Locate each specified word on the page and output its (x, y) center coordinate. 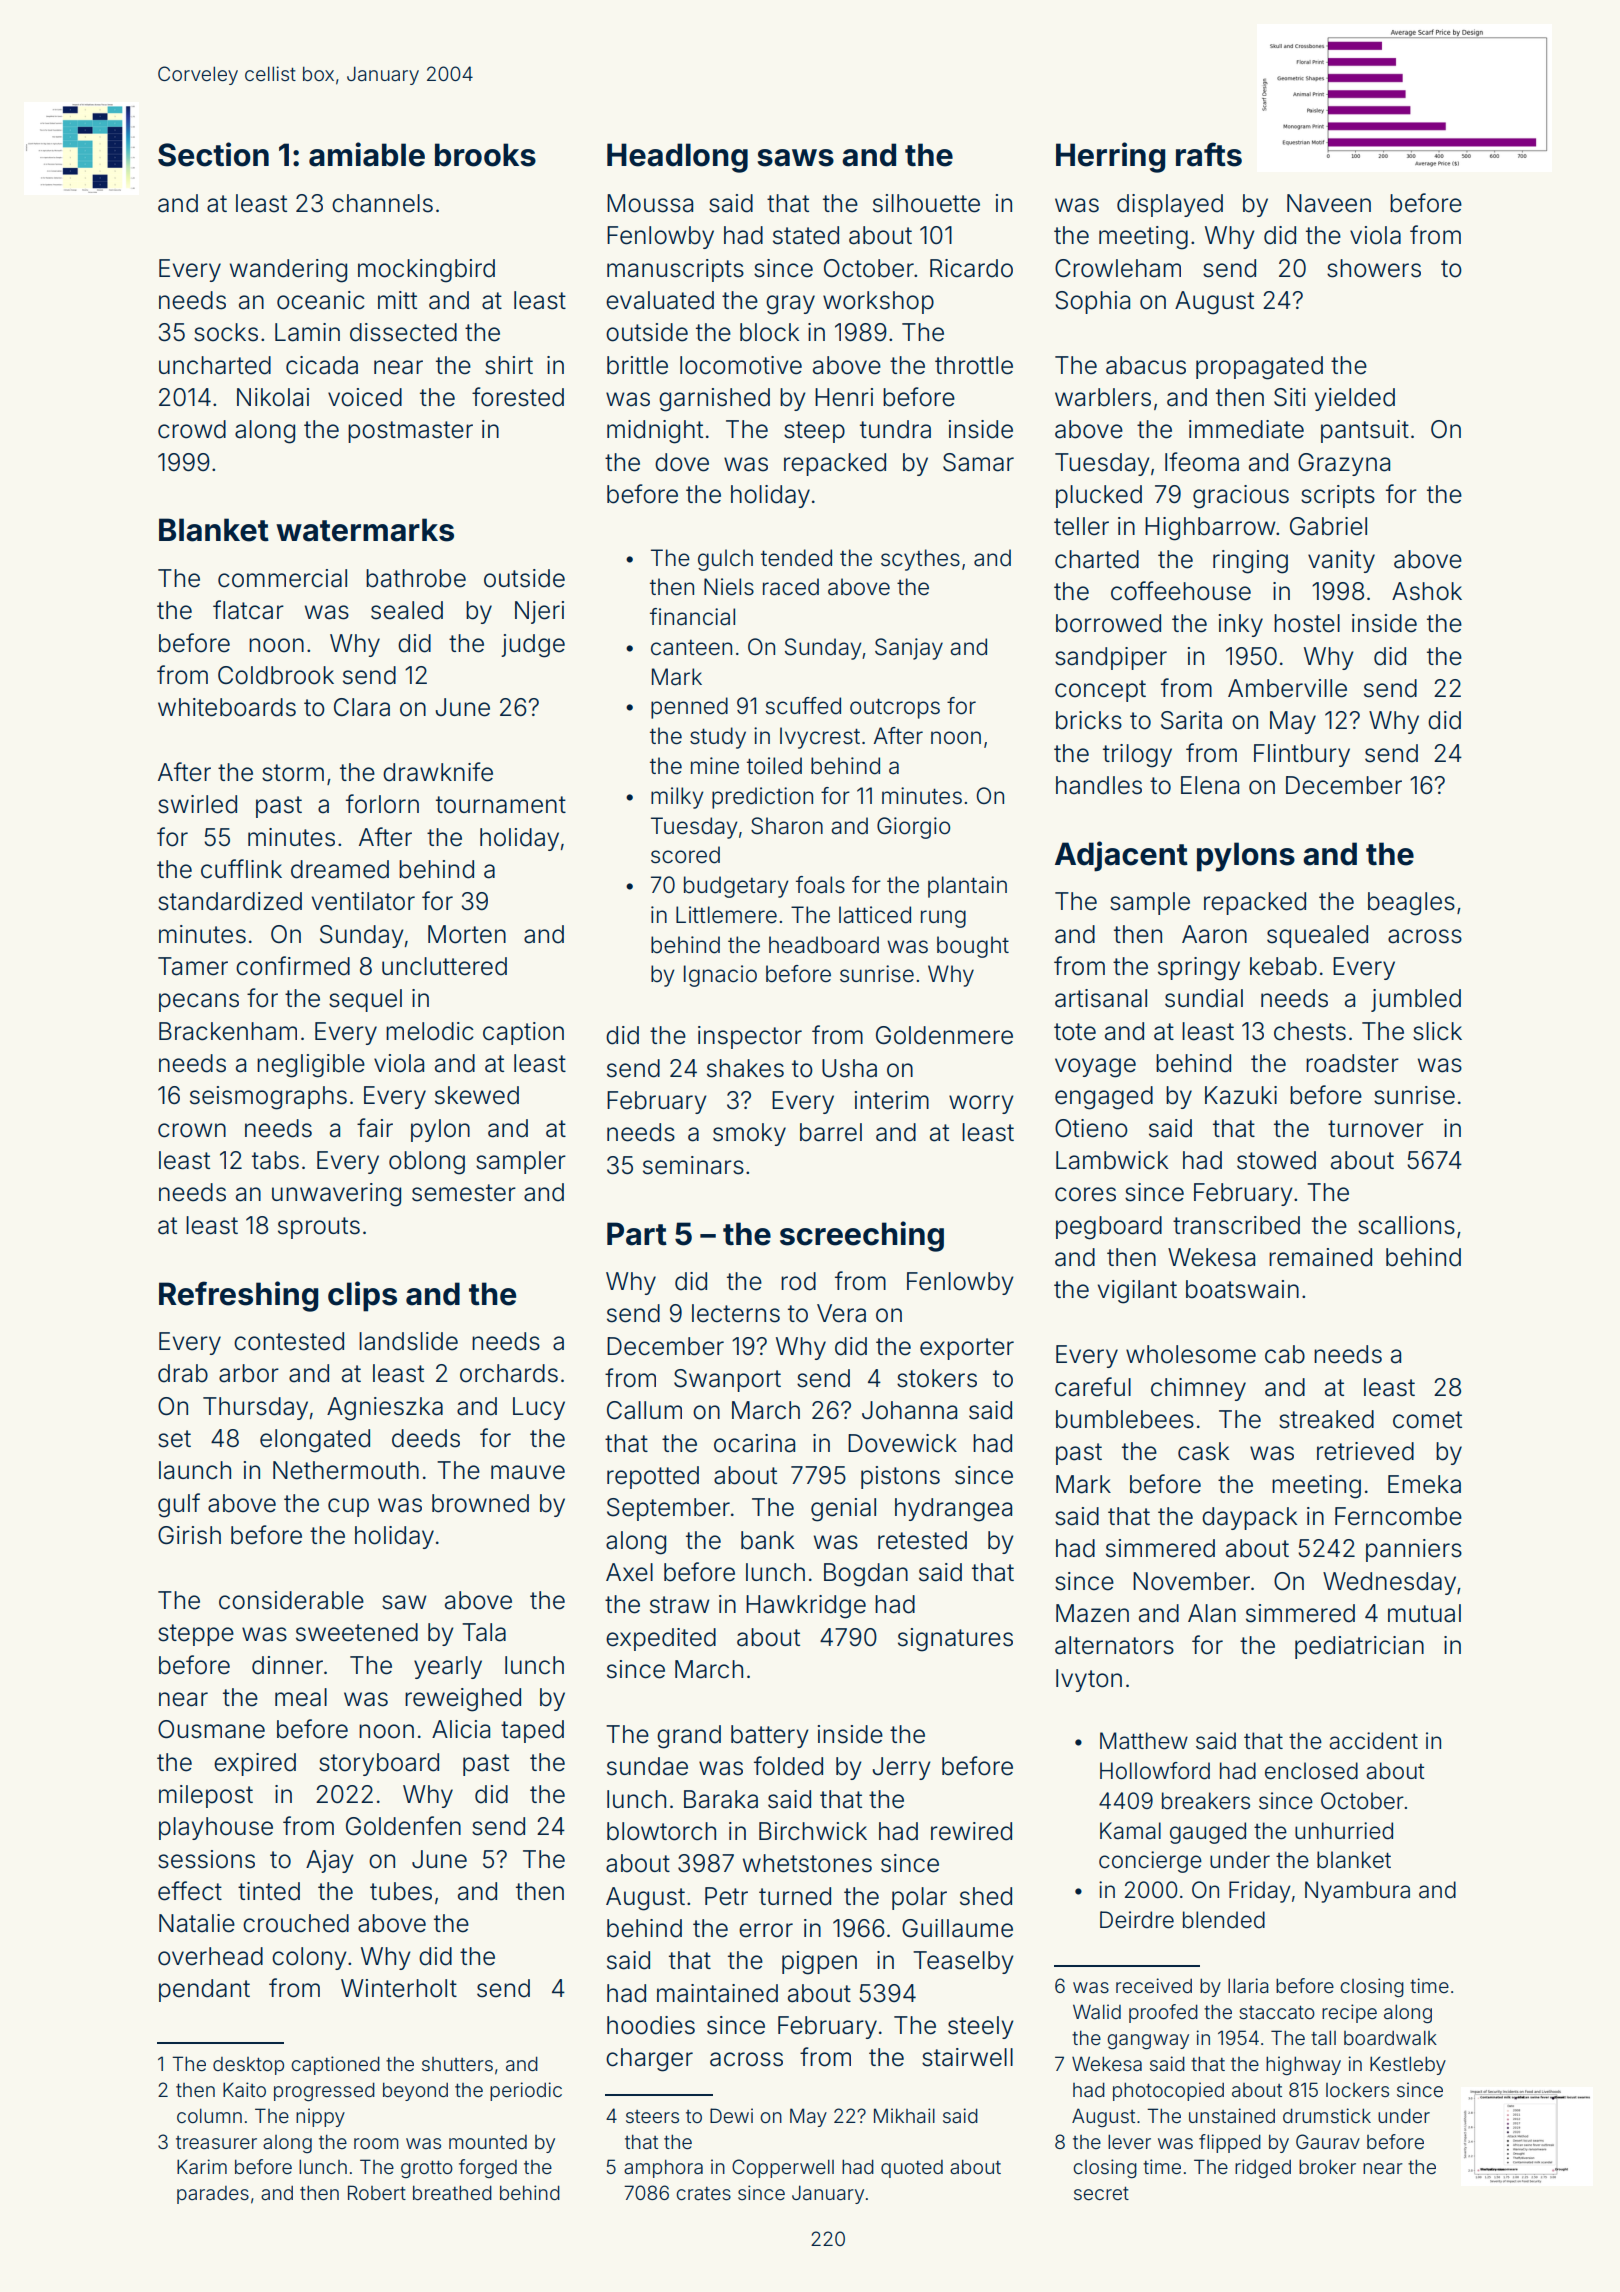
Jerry (902, 1768)
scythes (920, 560)
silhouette (926, 203)
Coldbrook (276, 675)
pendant (204, 1990)
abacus (1146, 365)
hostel (1307, 623)
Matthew (1144, 1741)
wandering (288, 271)
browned (480, 1503)
